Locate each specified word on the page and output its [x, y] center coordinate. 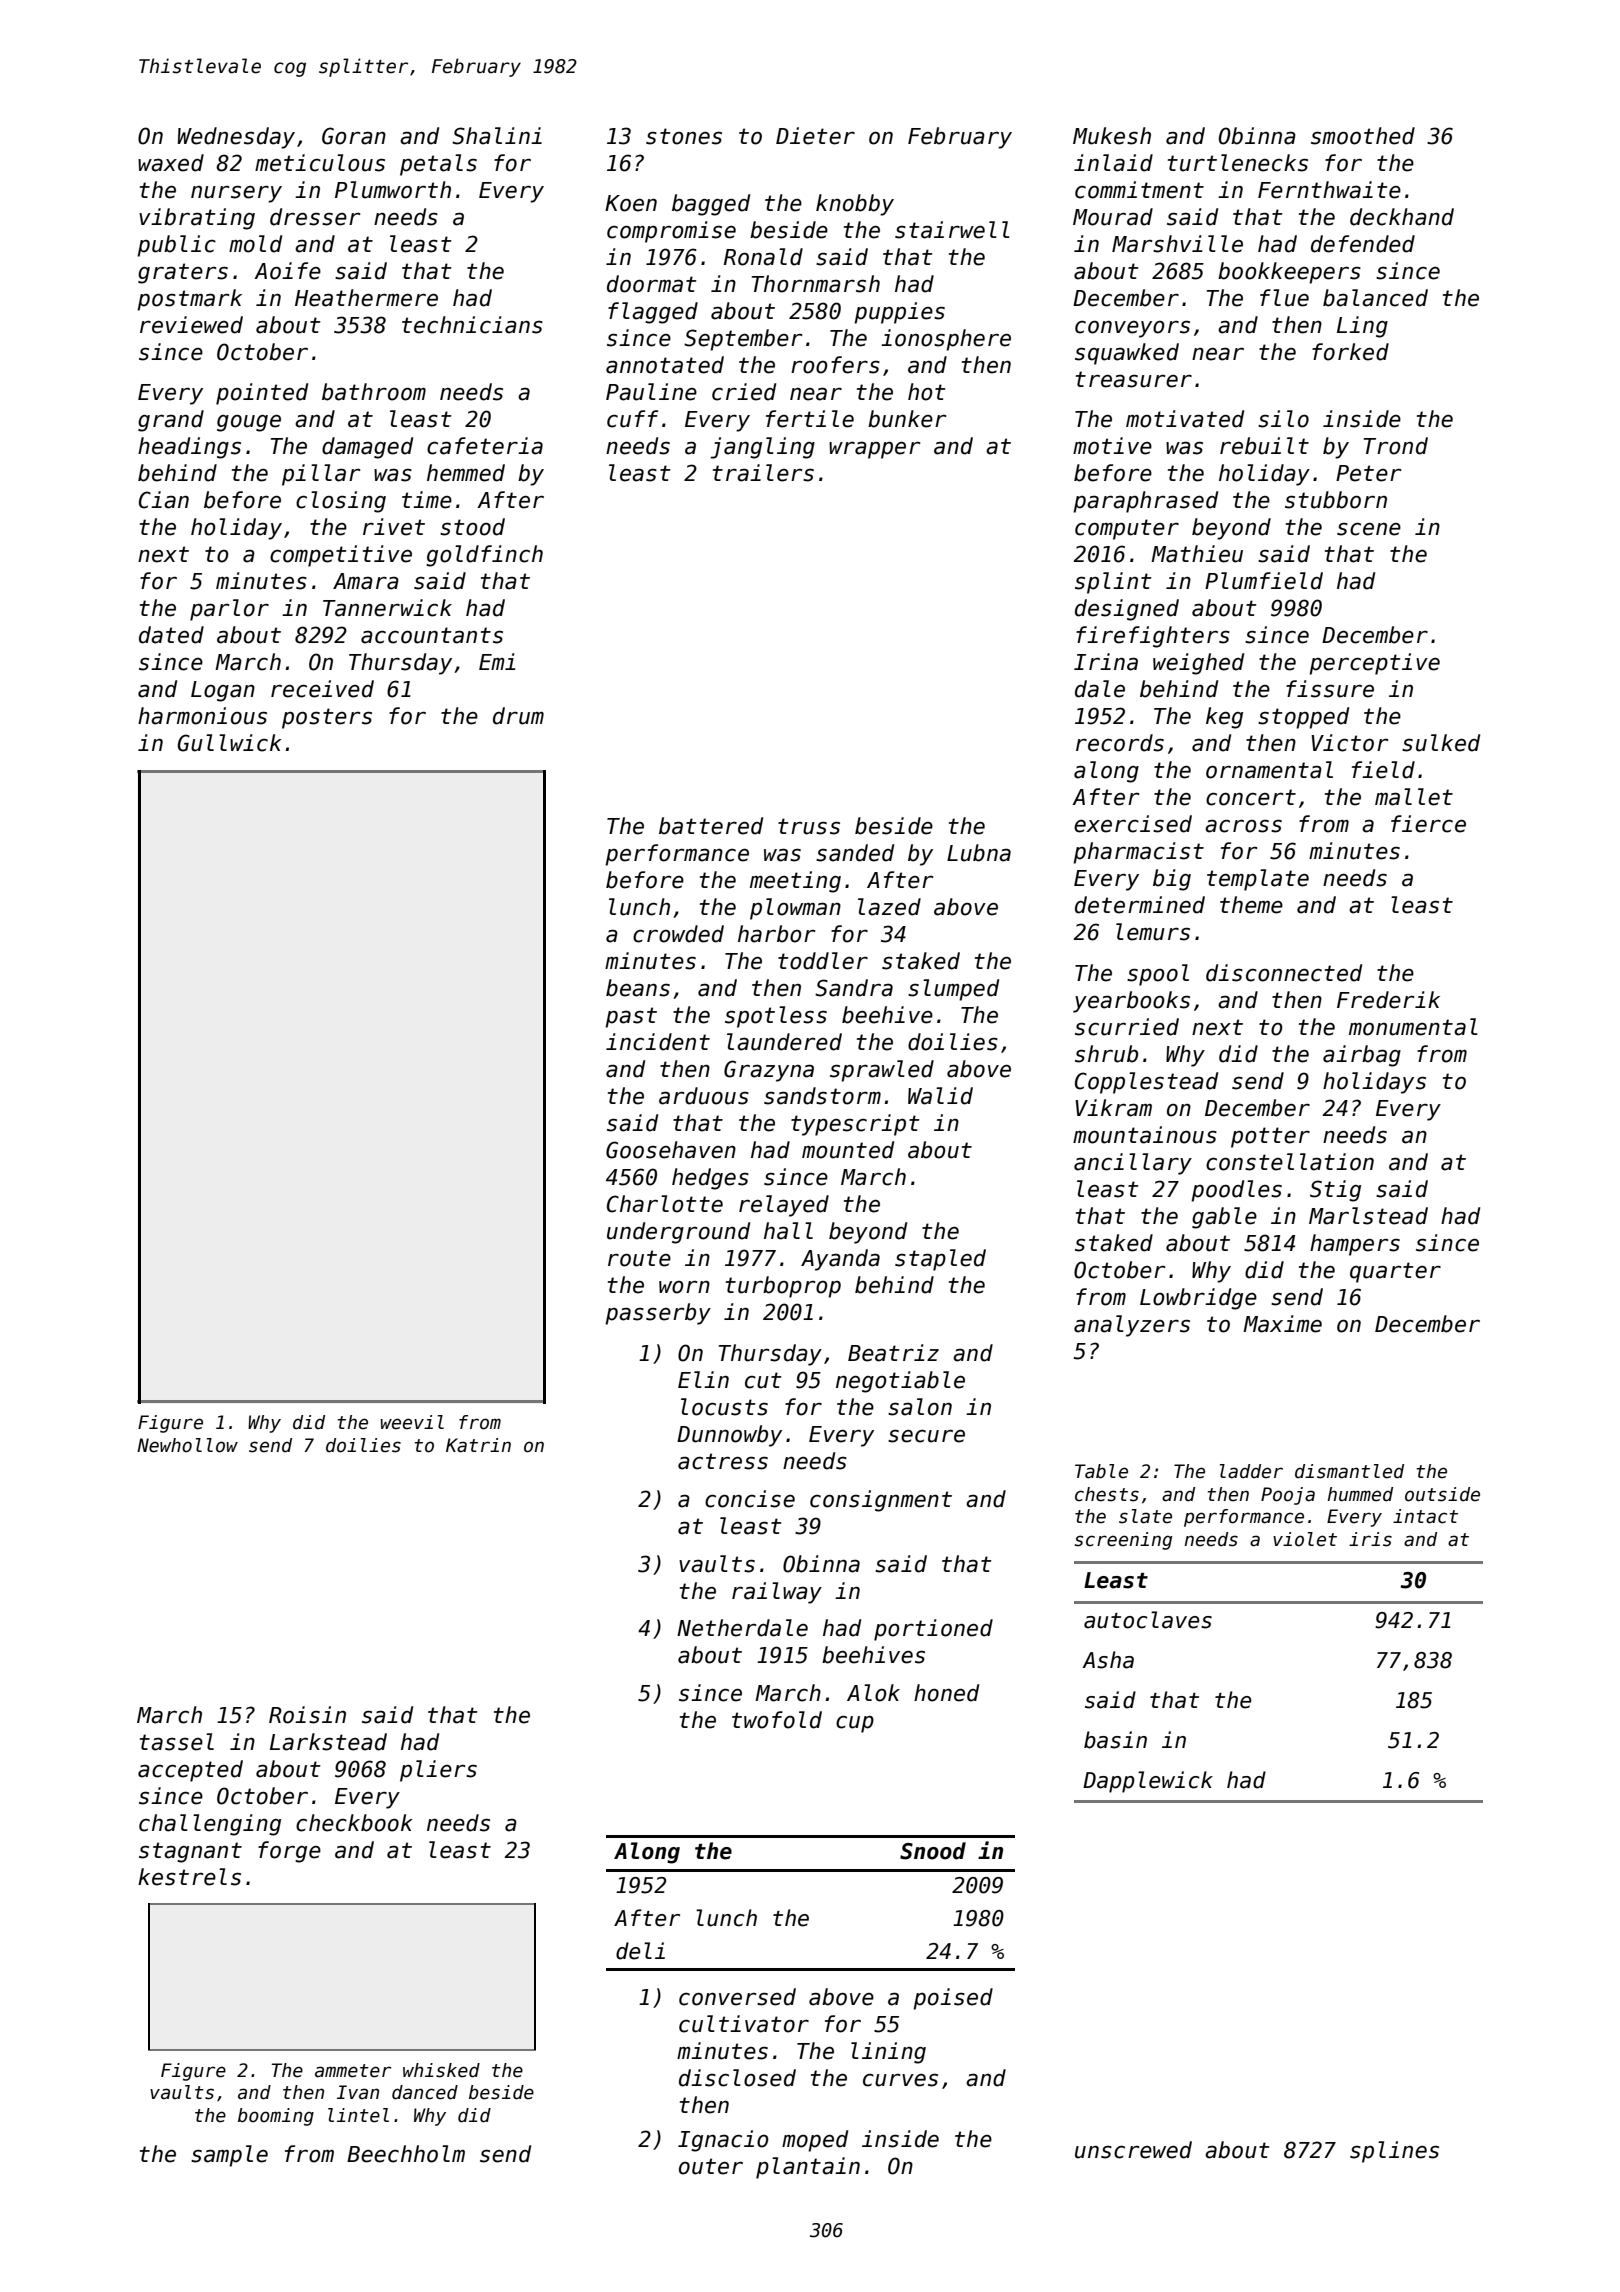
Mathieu [1197, 554]
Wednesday [236, 138]
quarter [1395, 1272]
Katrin [478, 1445]
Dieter [815, 136]
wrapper [874, 450]
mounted [848, 1150]
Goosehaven [671, 1150]
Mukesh [1112, 136]
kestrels [189, 1877]
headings [189, 448]
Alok [873, 1693]
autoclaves [1148, 1620]
